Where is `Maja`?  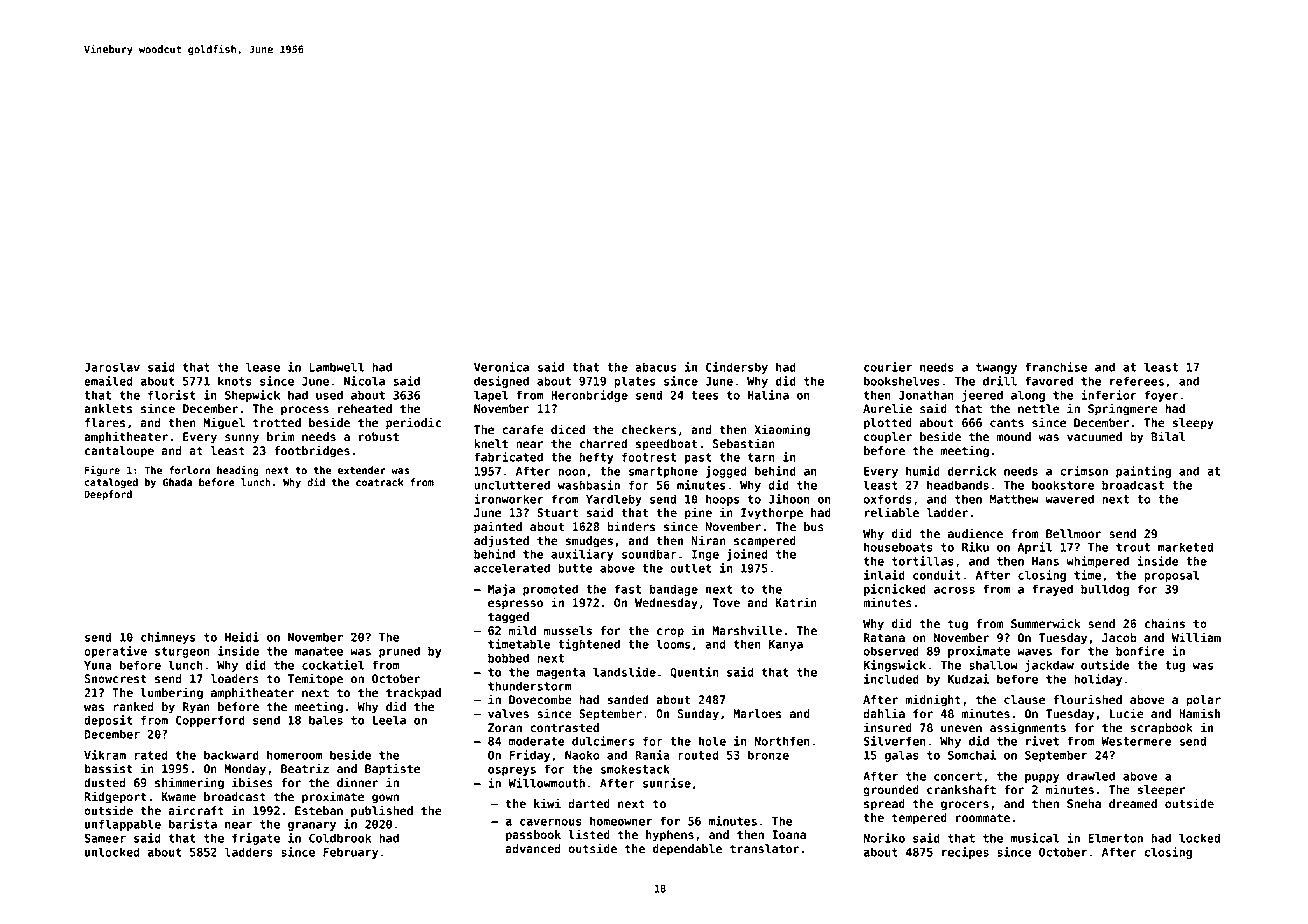 Maja is located at coordinates (501, 590).
